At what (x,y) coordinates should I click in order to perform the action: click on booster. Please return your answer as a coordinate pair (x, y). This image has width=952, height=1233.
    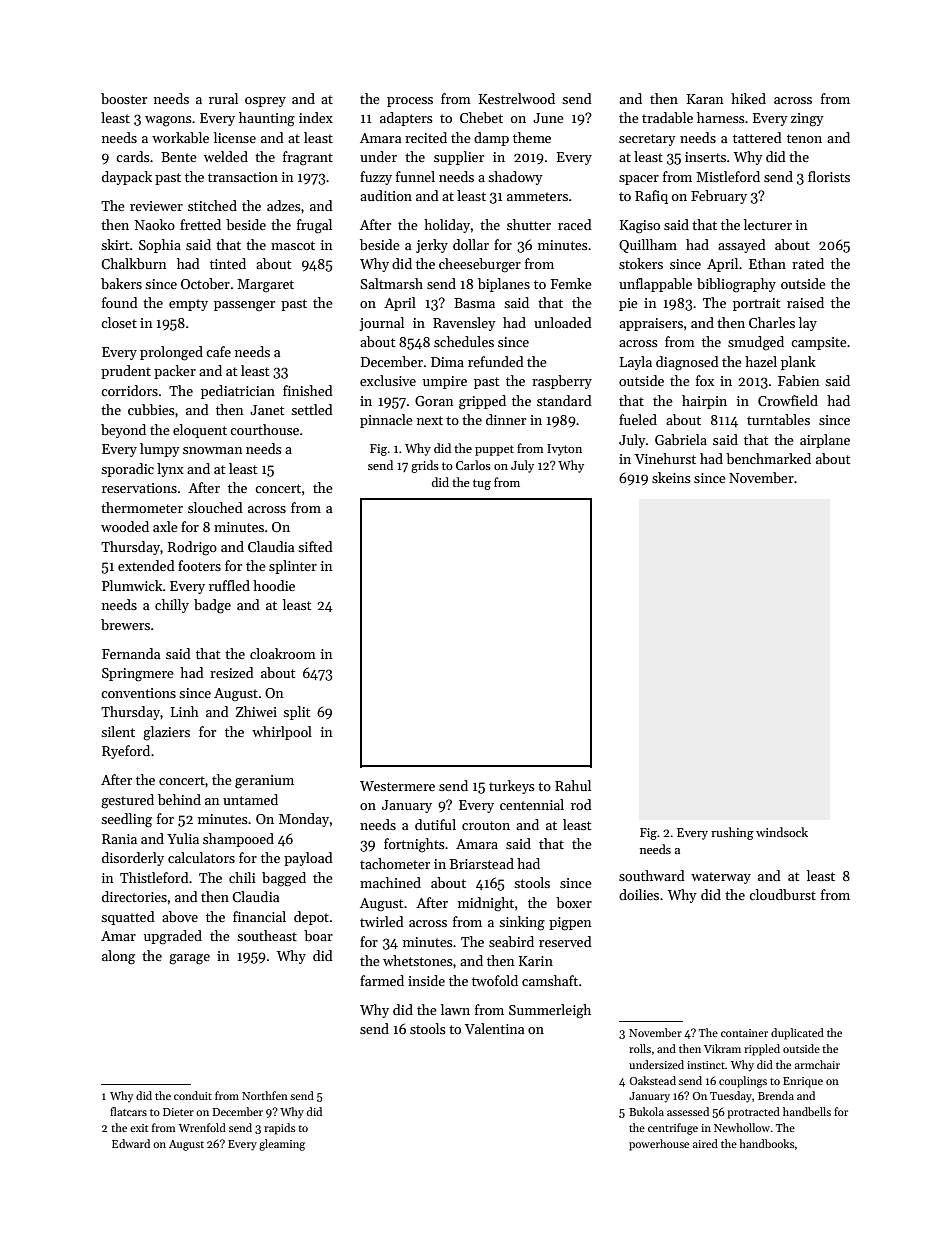
    Looking at the image, I should click on (124, 98).
